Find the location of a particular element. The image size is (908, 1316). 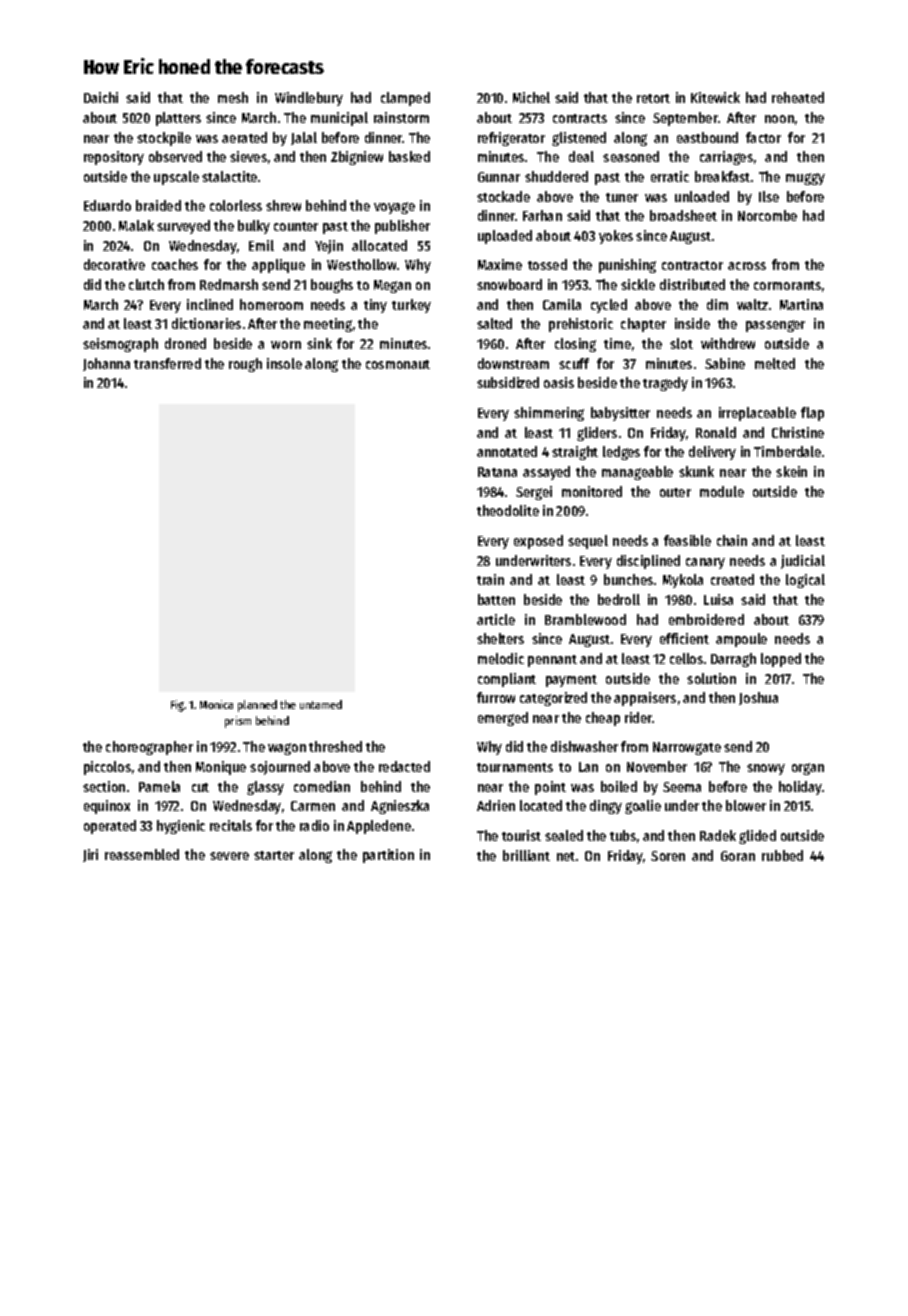

exposed is located at coordinates (538, 542).
